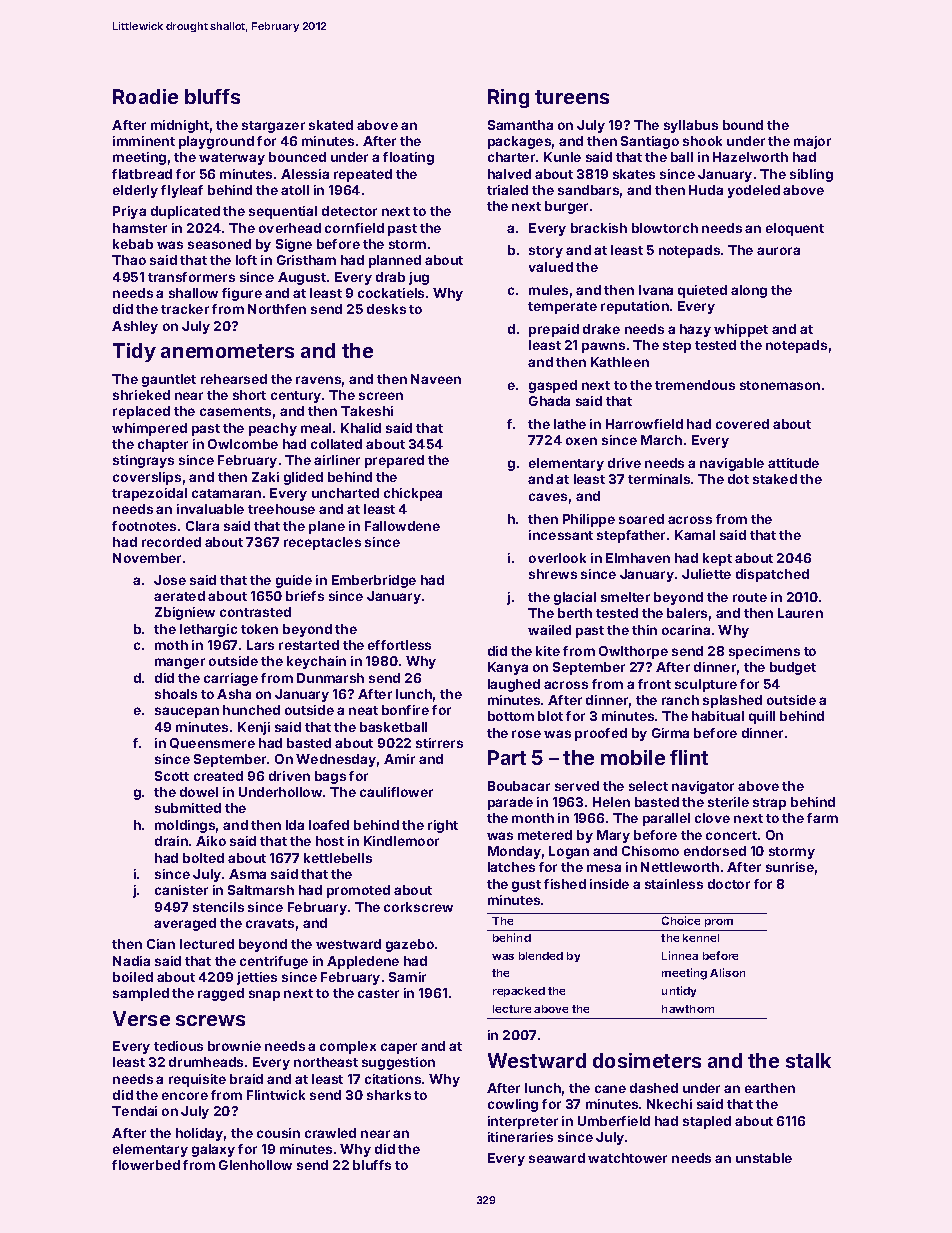  Describe the element at coordinates (322, 543) in the screenshot. I see `receptacles` at that location.
